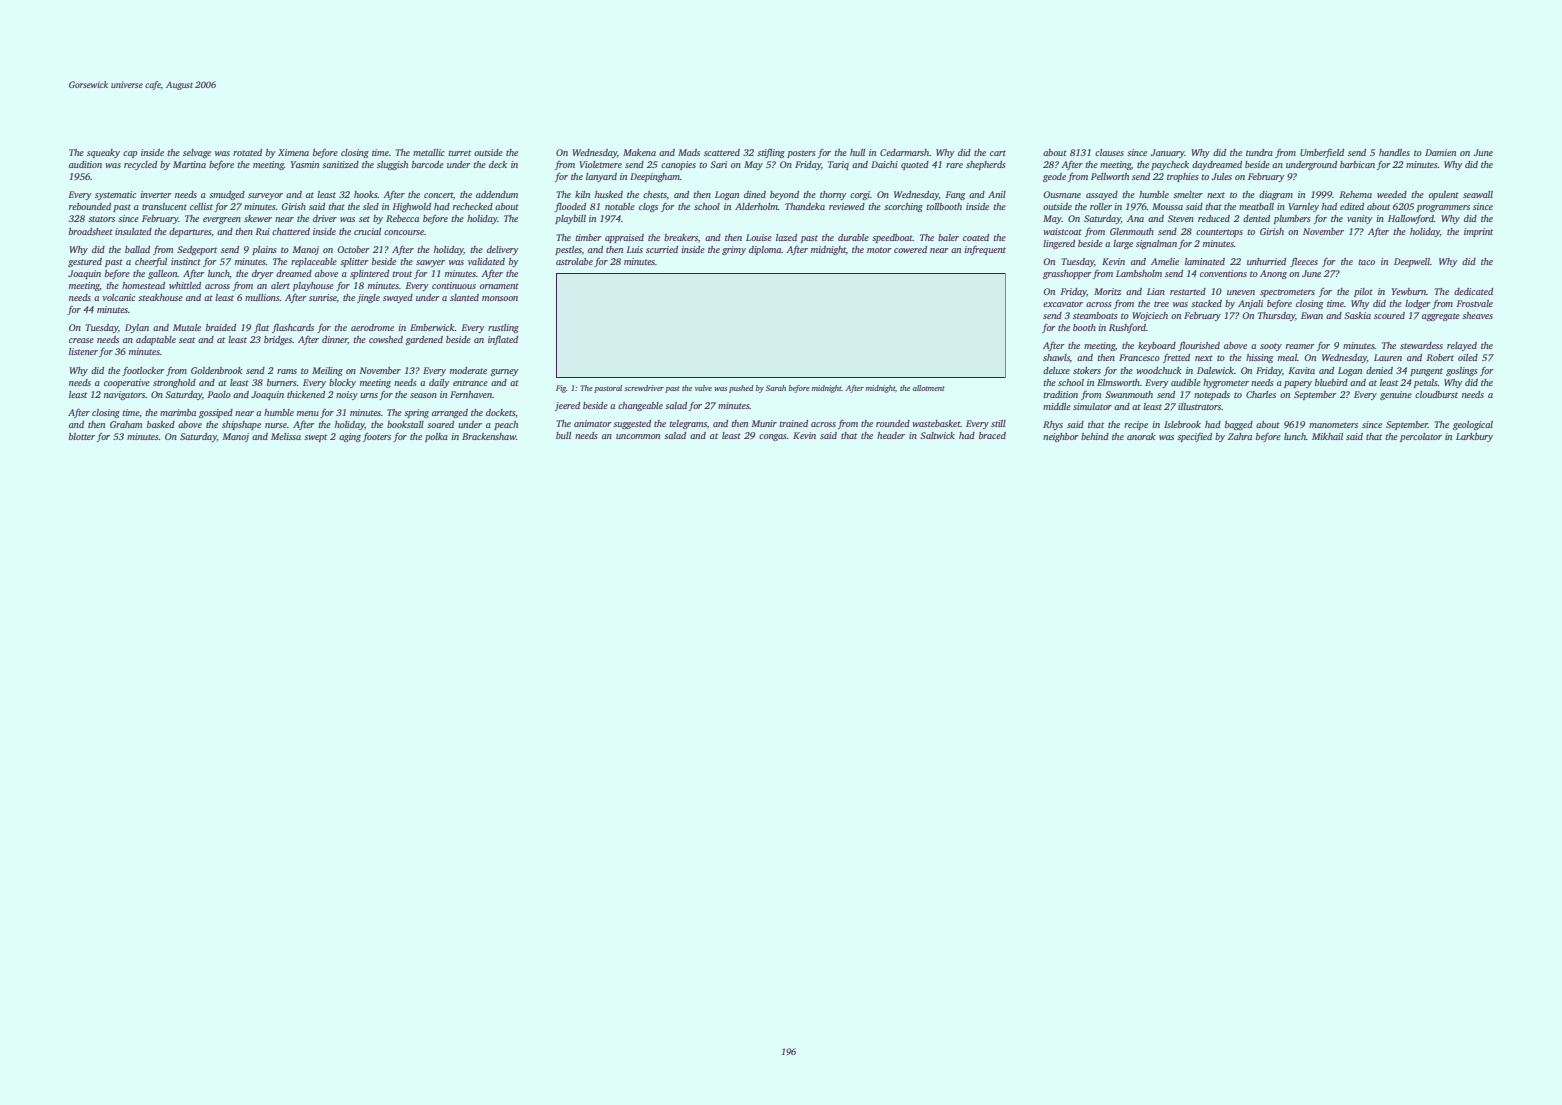 The width and height of the document is (1562, 1105). I want to click on selvage, so click(197, 153).
